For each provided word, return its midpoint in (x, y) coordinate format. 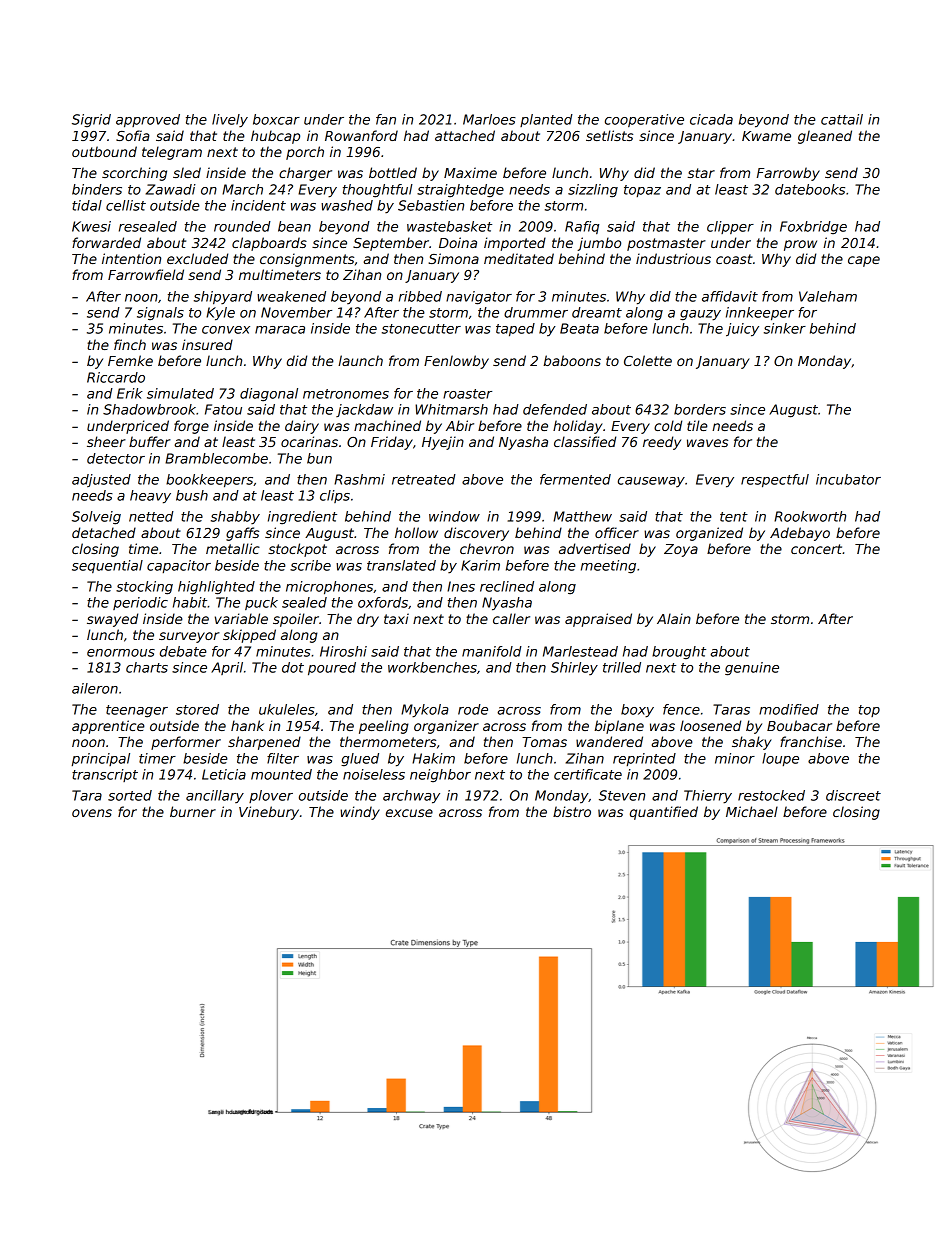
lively (230, 121)
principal (101, 759)
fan (386, 119)
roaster (467, 394)
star (701, 173)
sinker (785, 328)
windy (360, 813)
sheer (106, 441)
